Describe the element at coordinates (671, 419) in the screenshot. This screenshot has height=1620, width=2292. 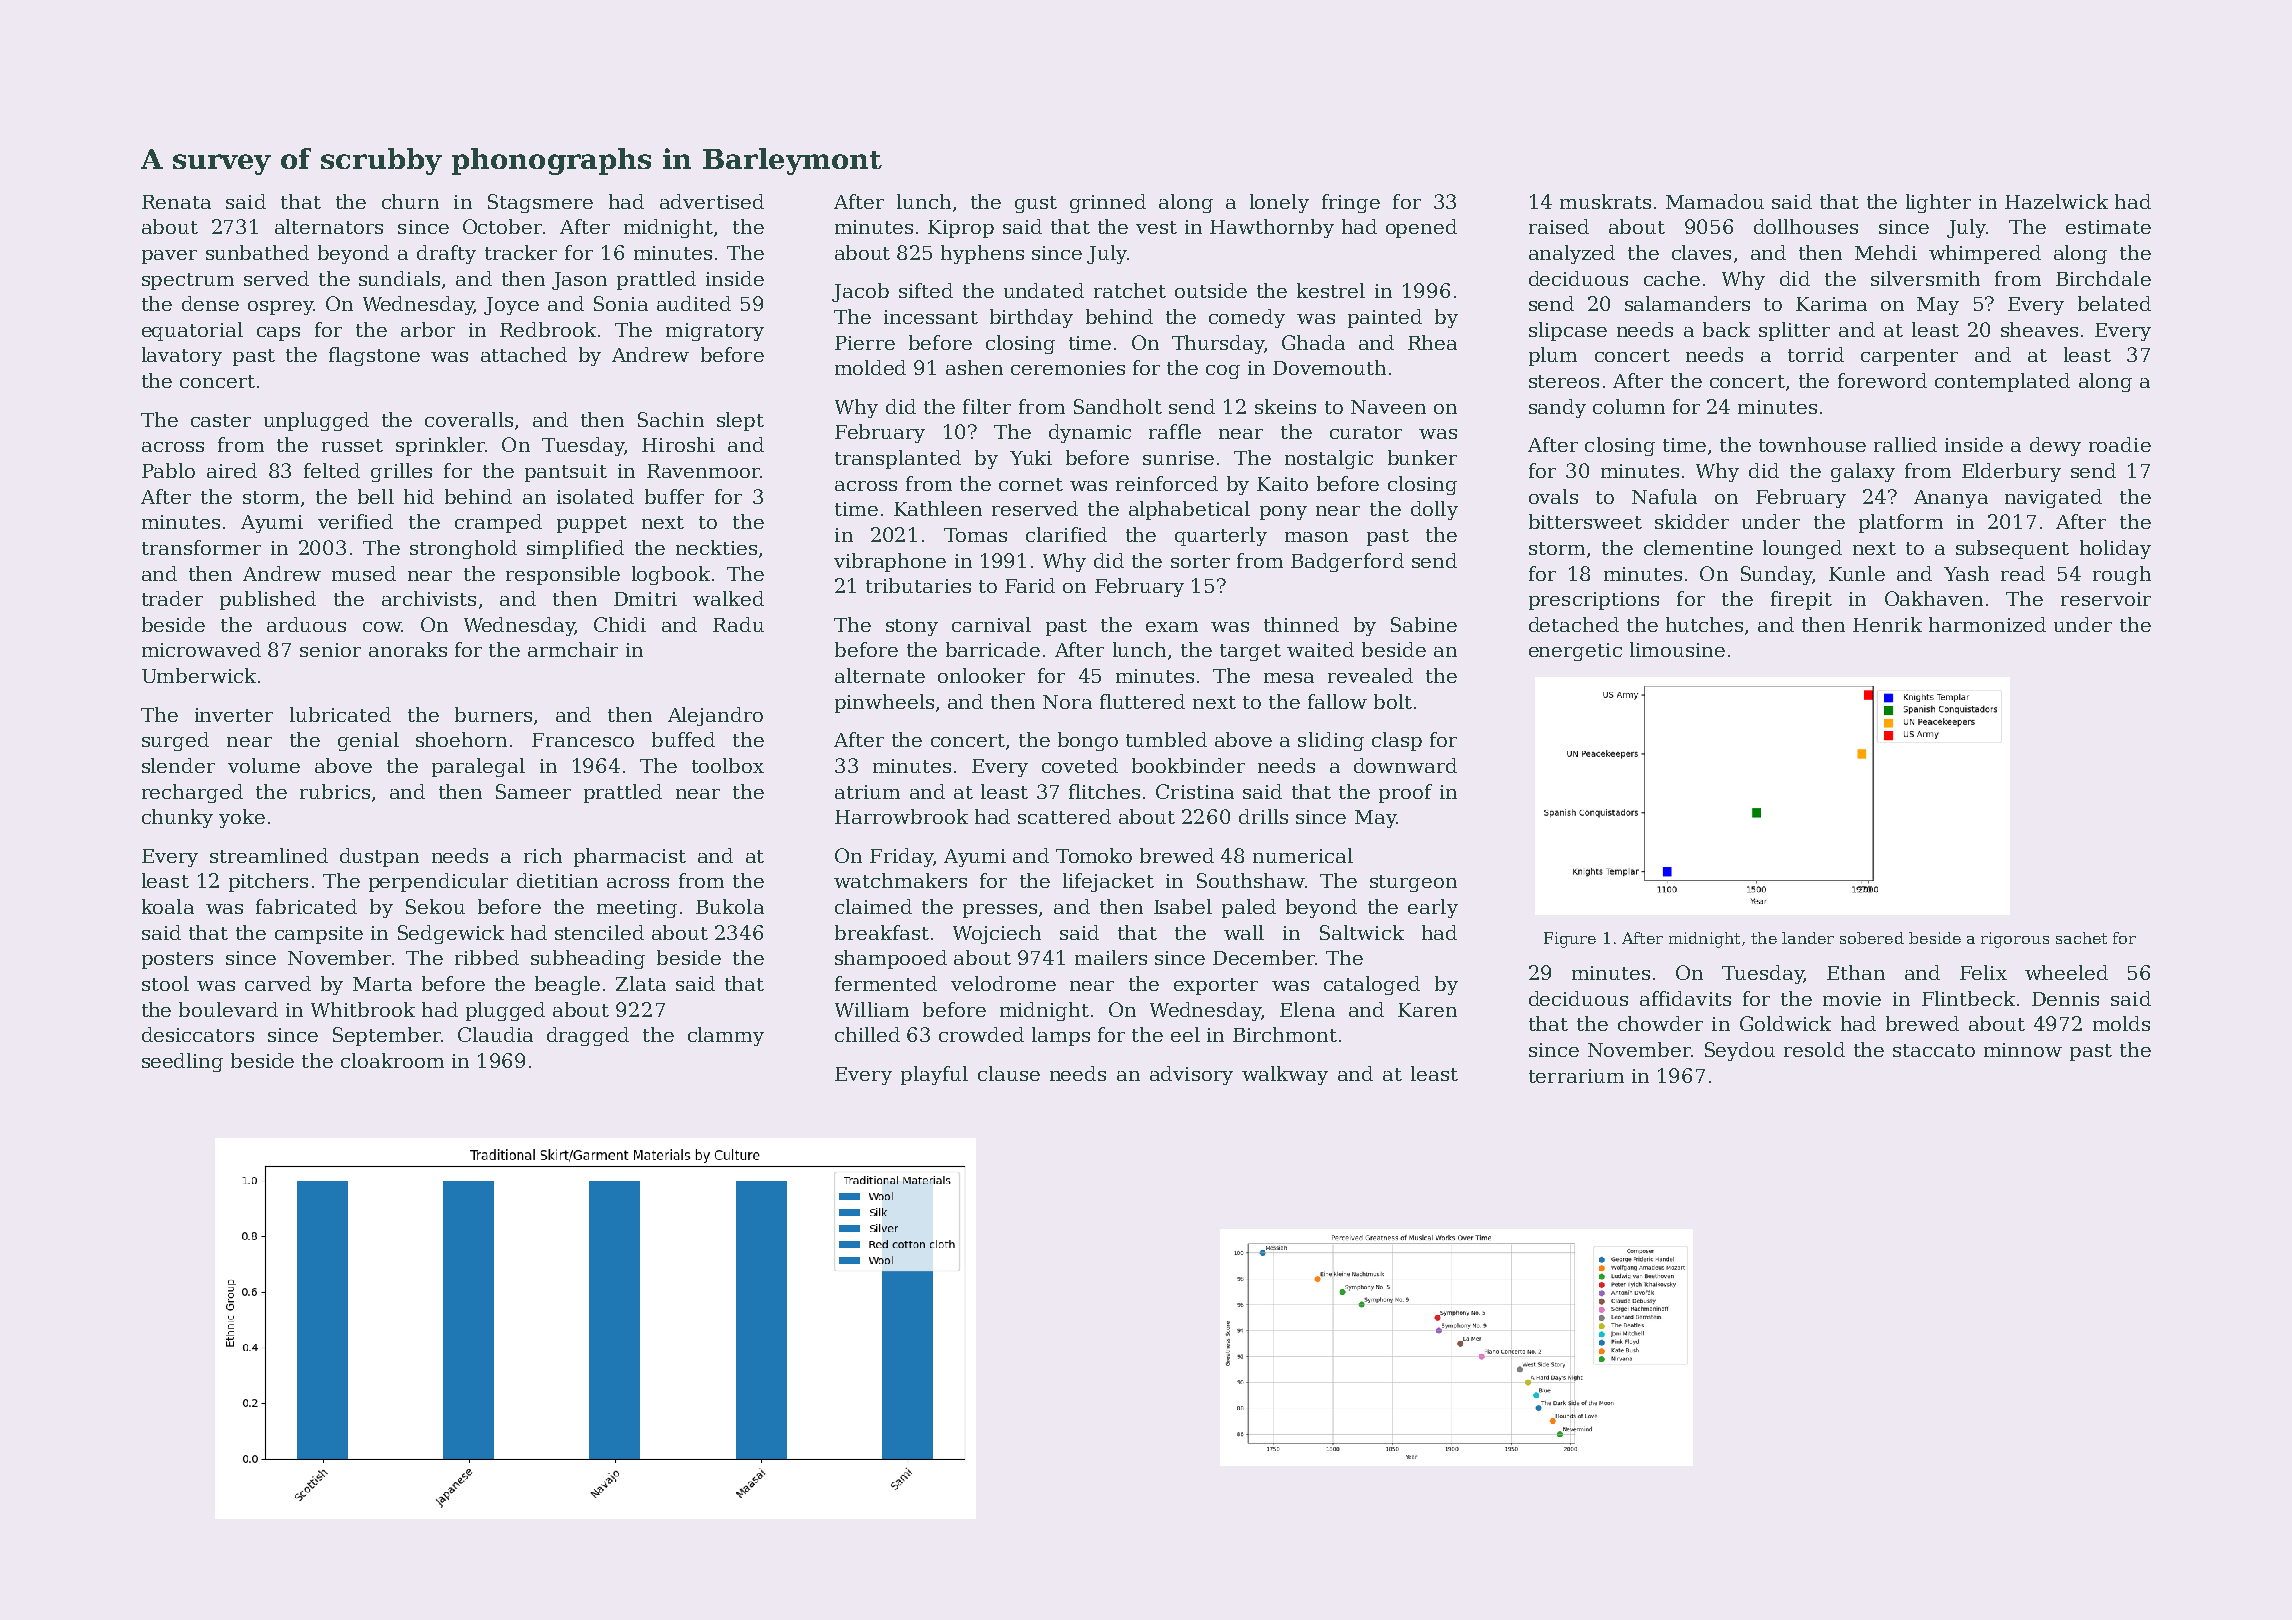
I see `Sachin` at that location.
